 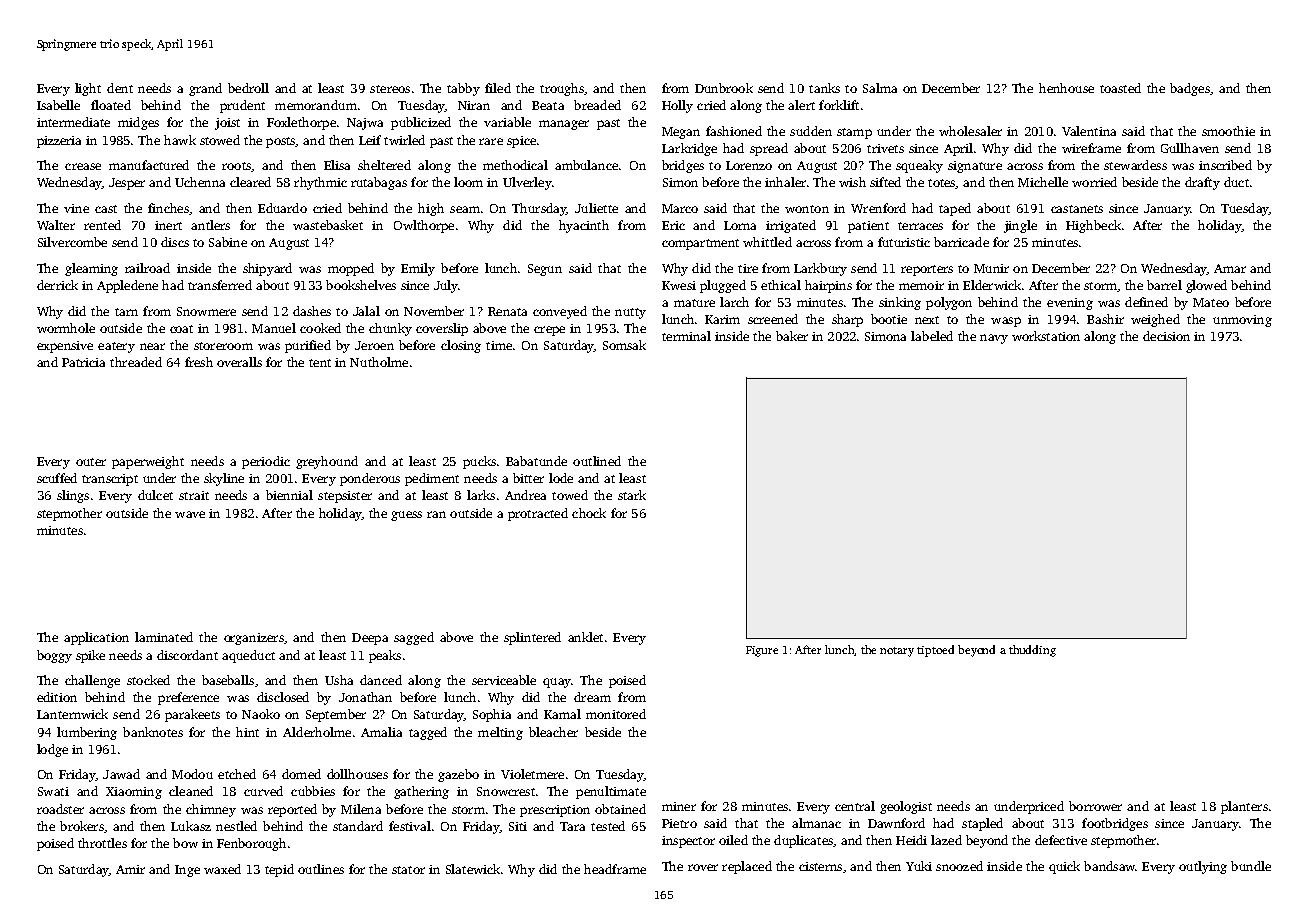 I want to click on tepid, so click(x=279, y=870).
